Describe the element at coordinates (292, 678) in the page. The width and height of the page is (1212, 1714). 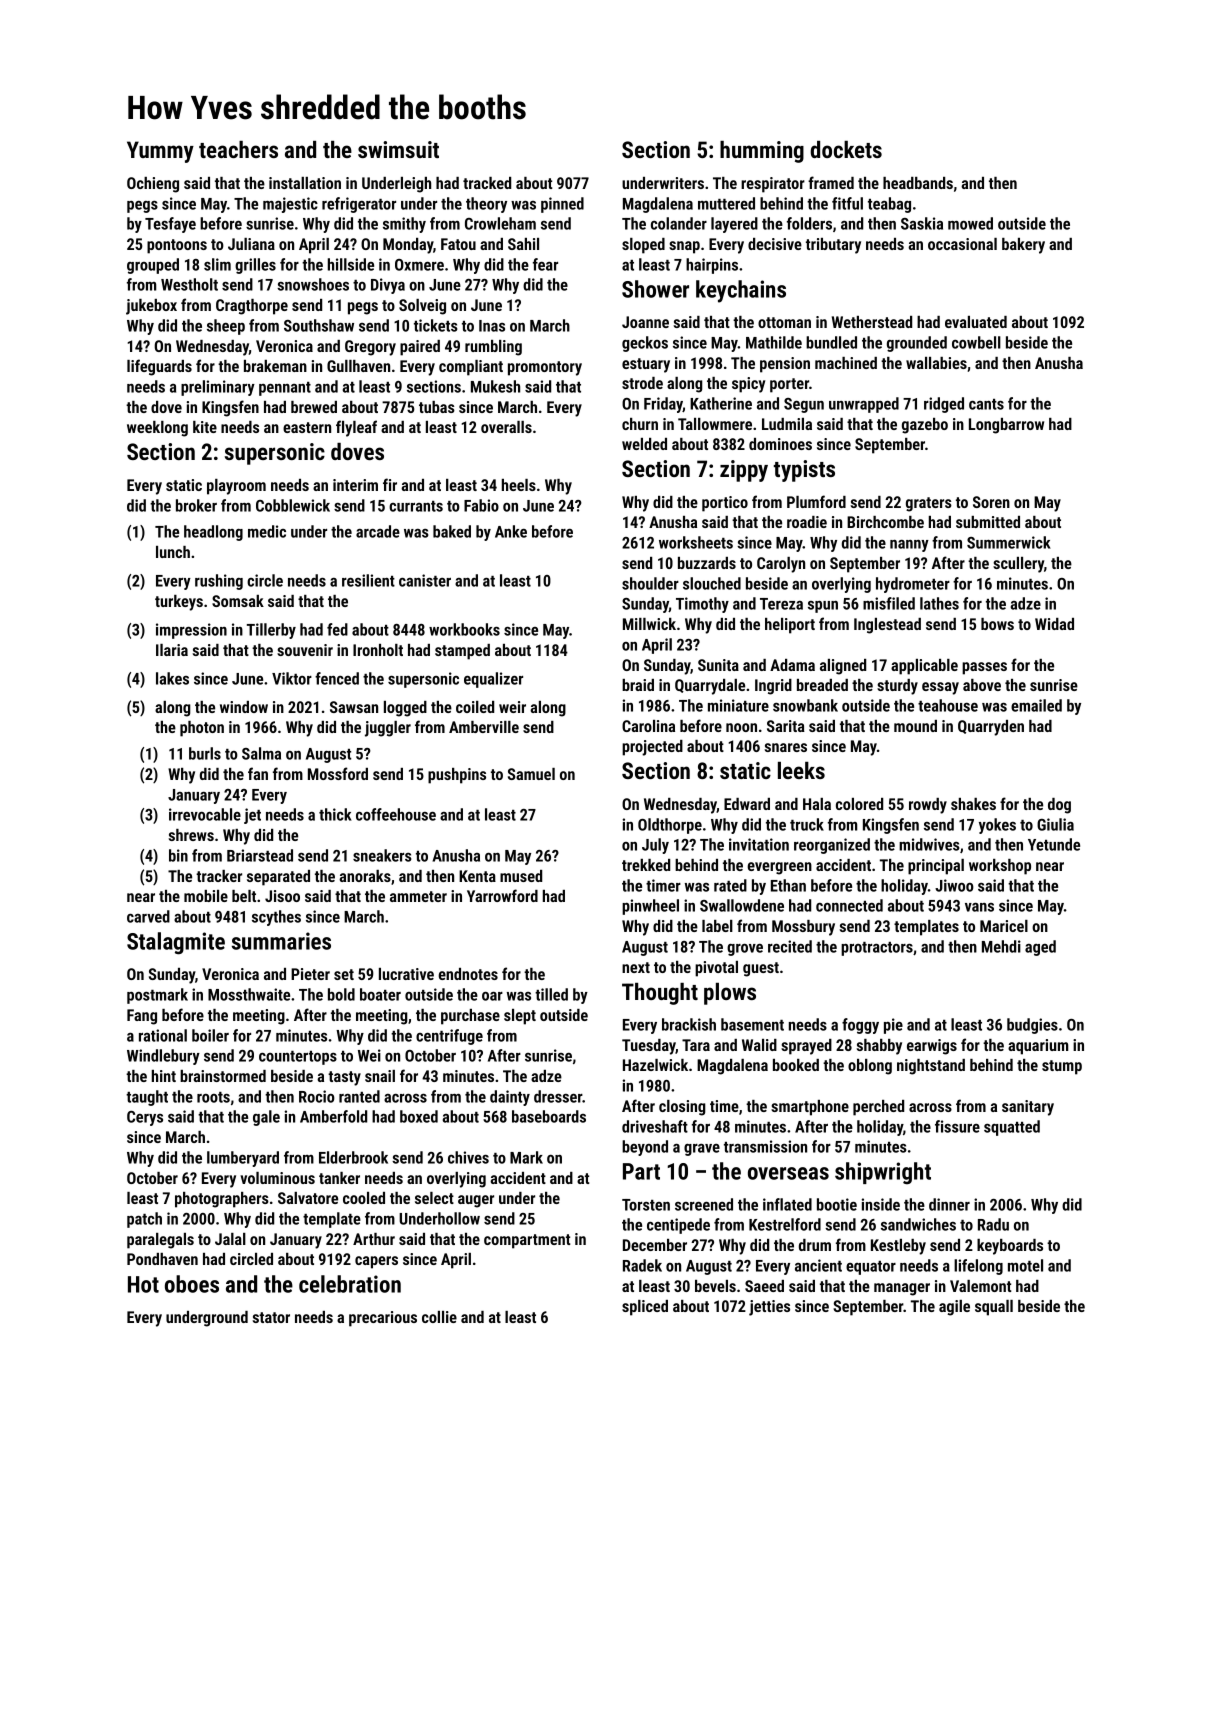
I see `Viktor` at that location.
